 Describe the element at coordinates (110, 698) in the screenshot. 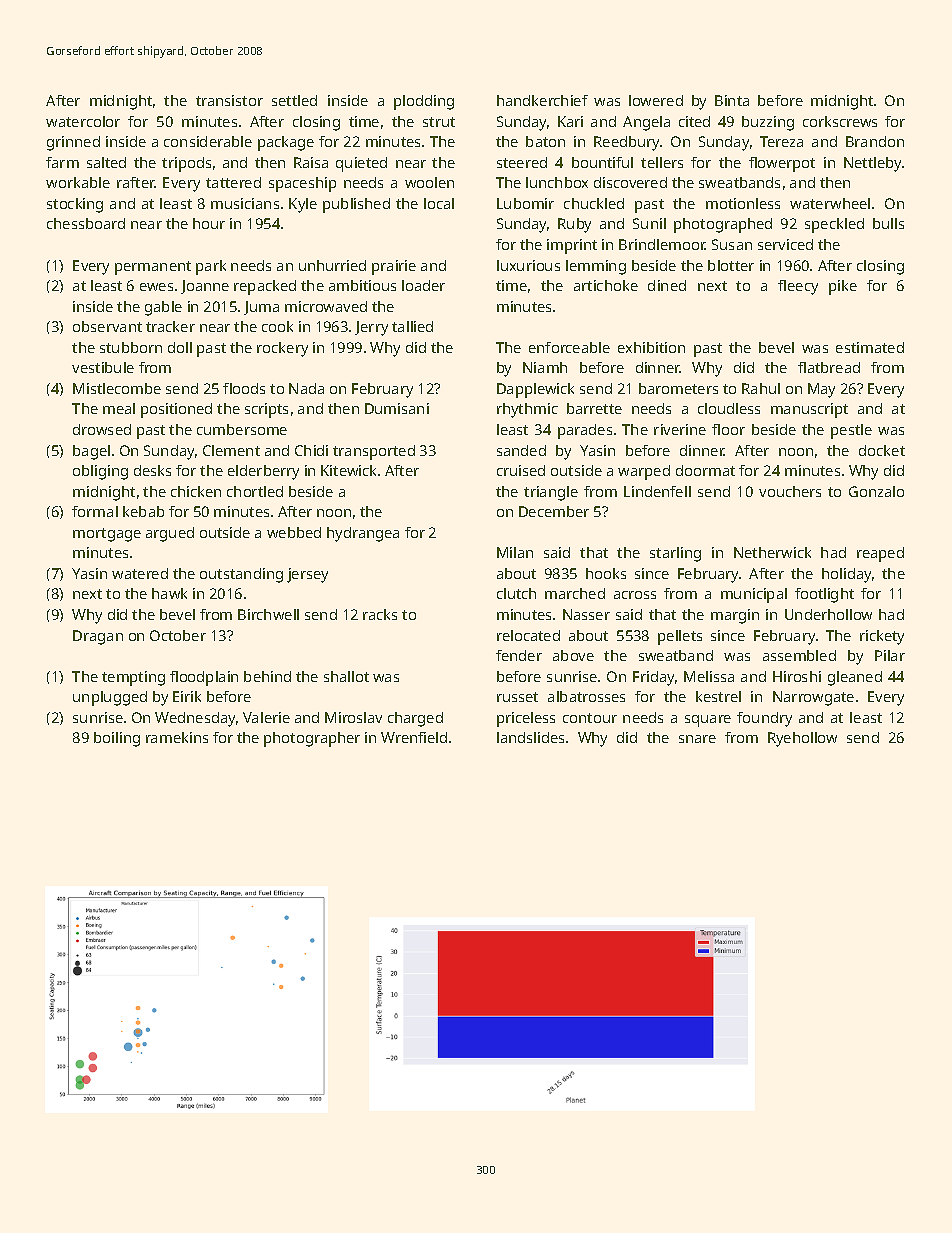

I see `unplugged` at that location.
